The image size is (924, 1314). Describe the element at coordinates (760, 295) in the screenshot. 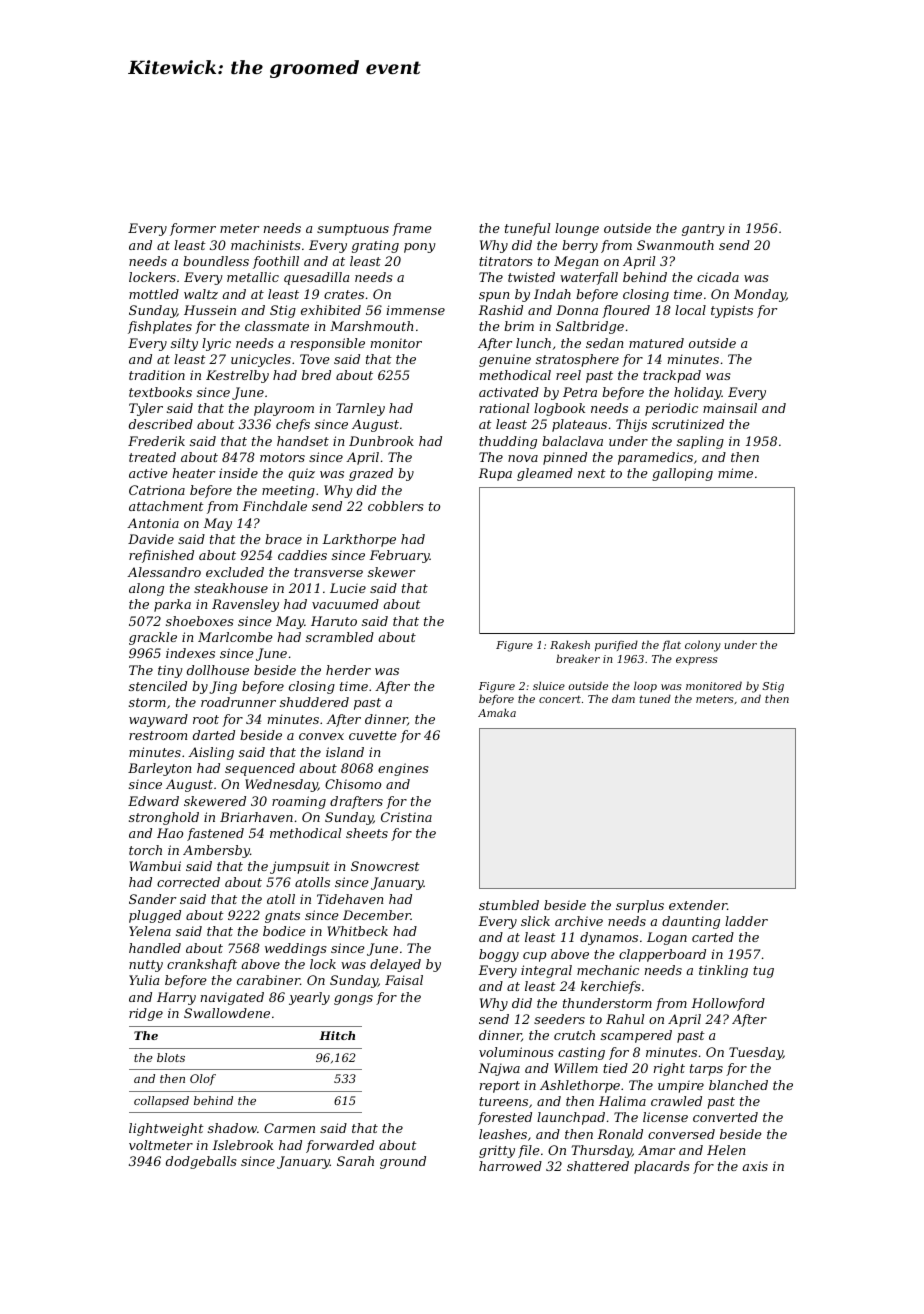

I see `Monday` at that location.
